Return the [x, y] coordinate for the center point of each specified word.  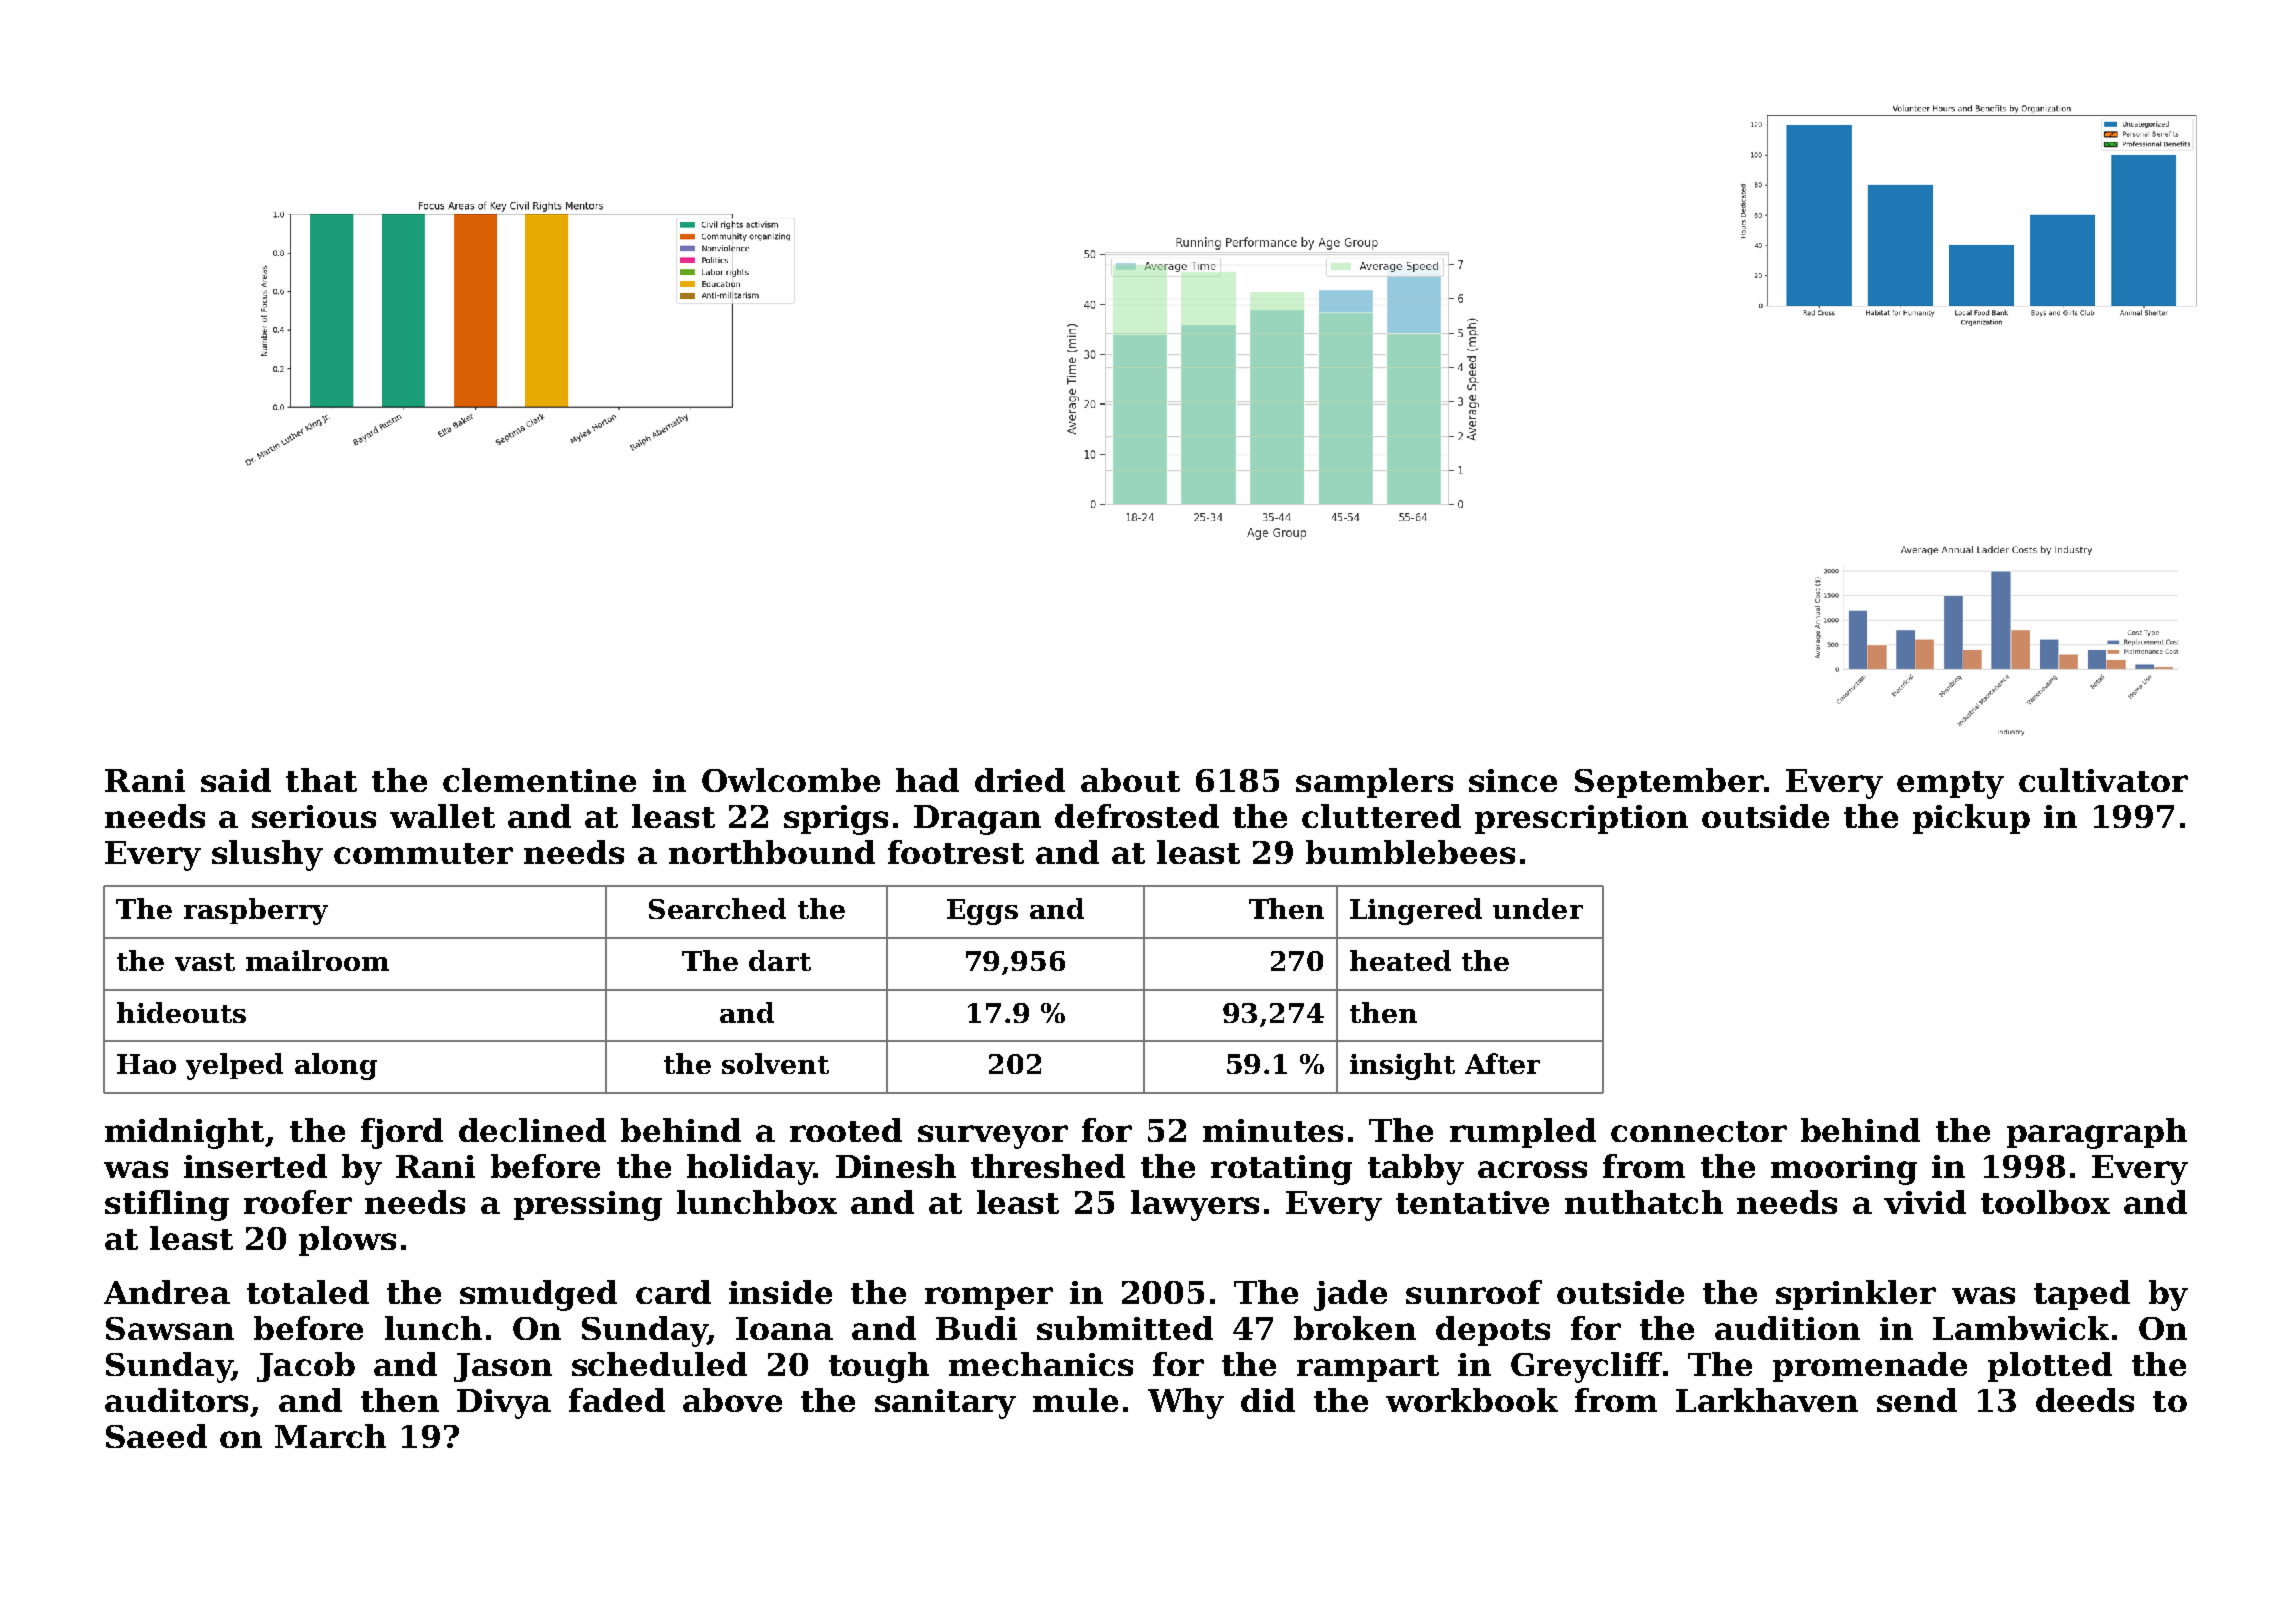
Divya [504, 1404]
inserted [255, 1166]
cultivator [2103, 780]
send [1917, 1400]
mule [1075, 1400]
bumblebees [1410, 852]
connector [1699, 1131]
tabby [1416, 1169]
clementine [539, 780]
